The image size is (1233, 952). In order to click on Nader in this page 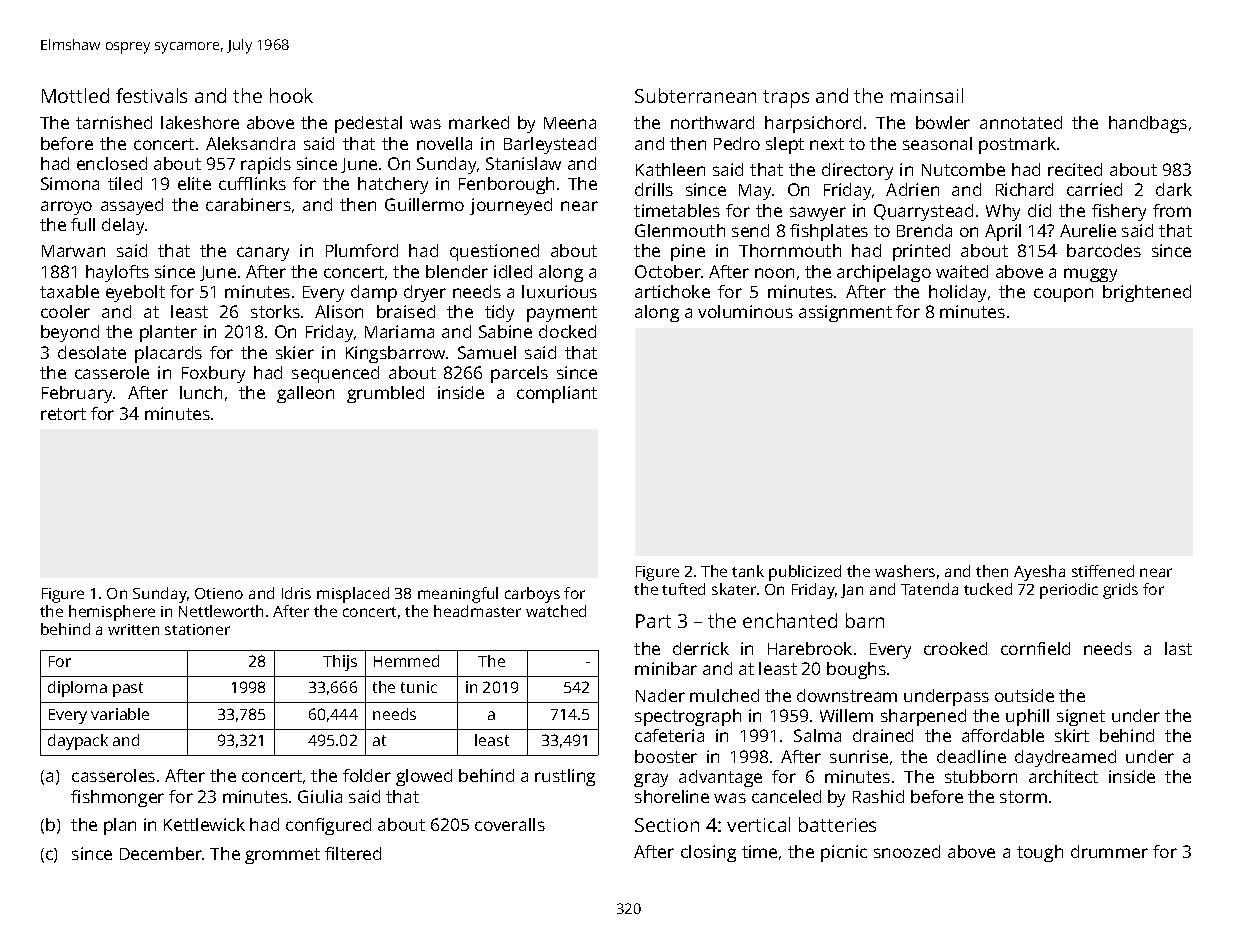, I will do `click(660, 695)`.
